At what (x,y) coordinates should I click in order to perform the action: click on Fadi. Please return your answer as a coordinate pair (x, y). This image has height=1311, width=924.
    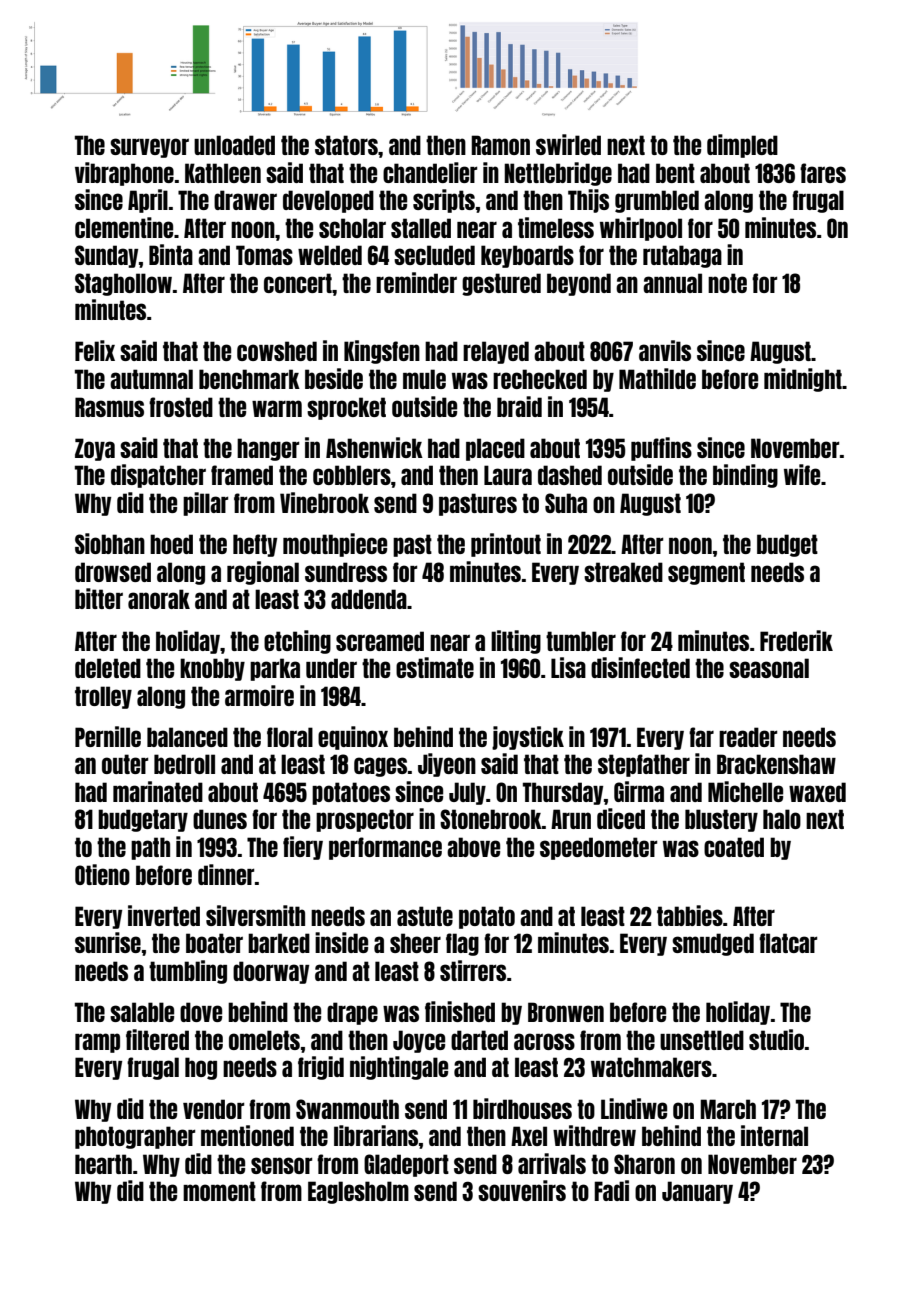
    Looking at the image, I should click on (611, 1190).
